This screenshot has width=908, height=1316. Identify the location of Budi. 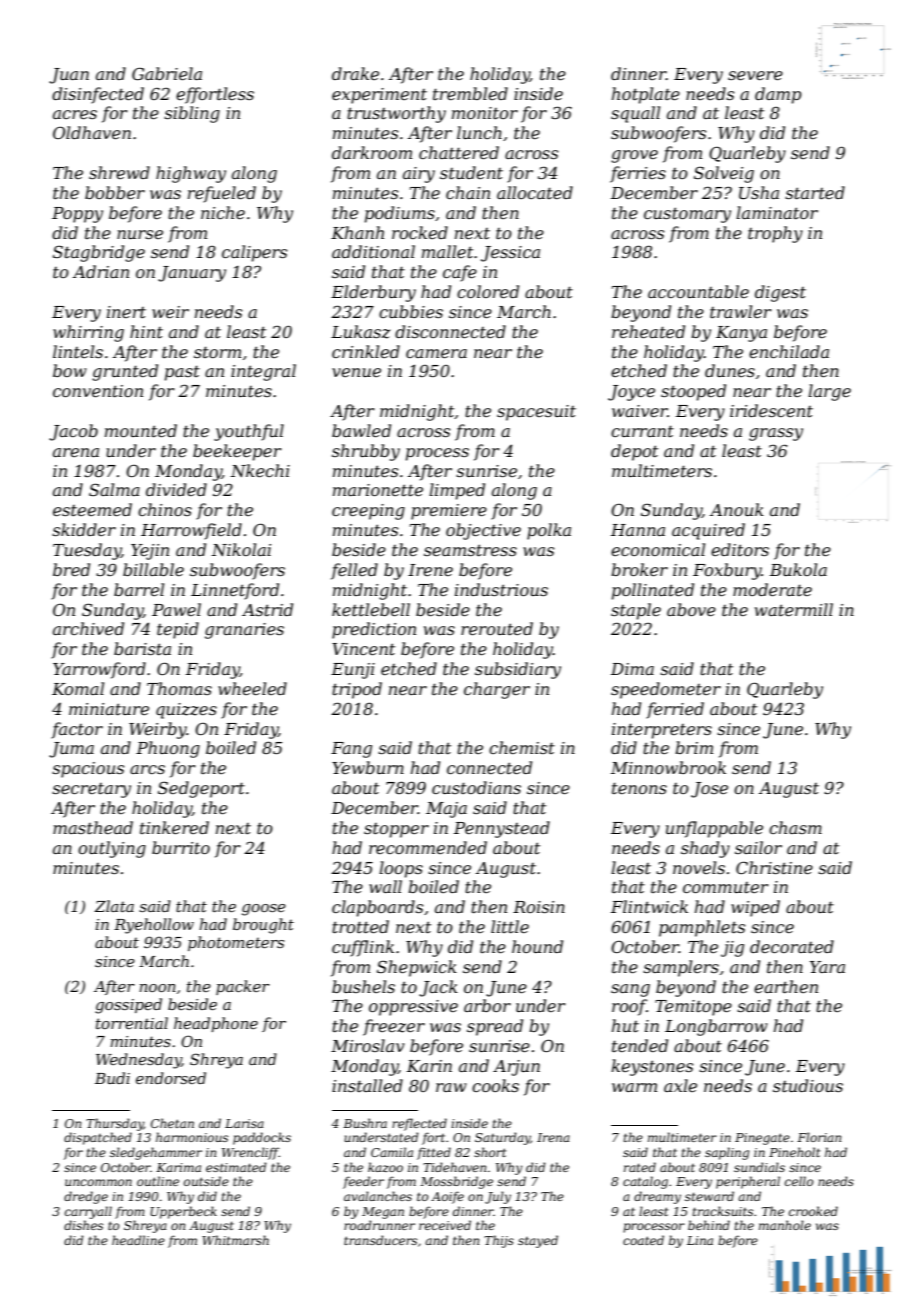
(112, 1078).
